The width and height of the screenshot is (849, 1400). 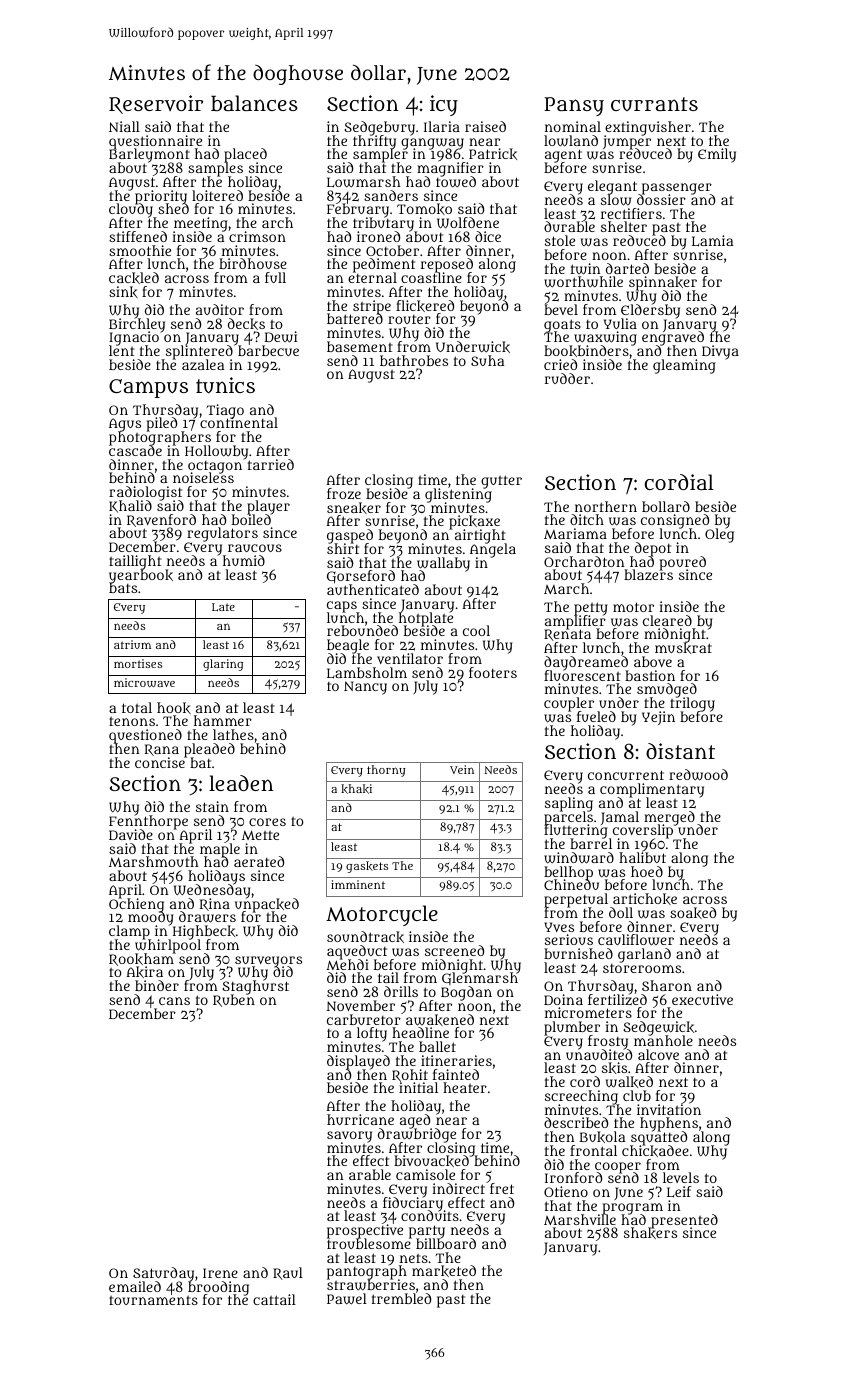 I want to click on Tomoko, so click(x=424, y=209).
